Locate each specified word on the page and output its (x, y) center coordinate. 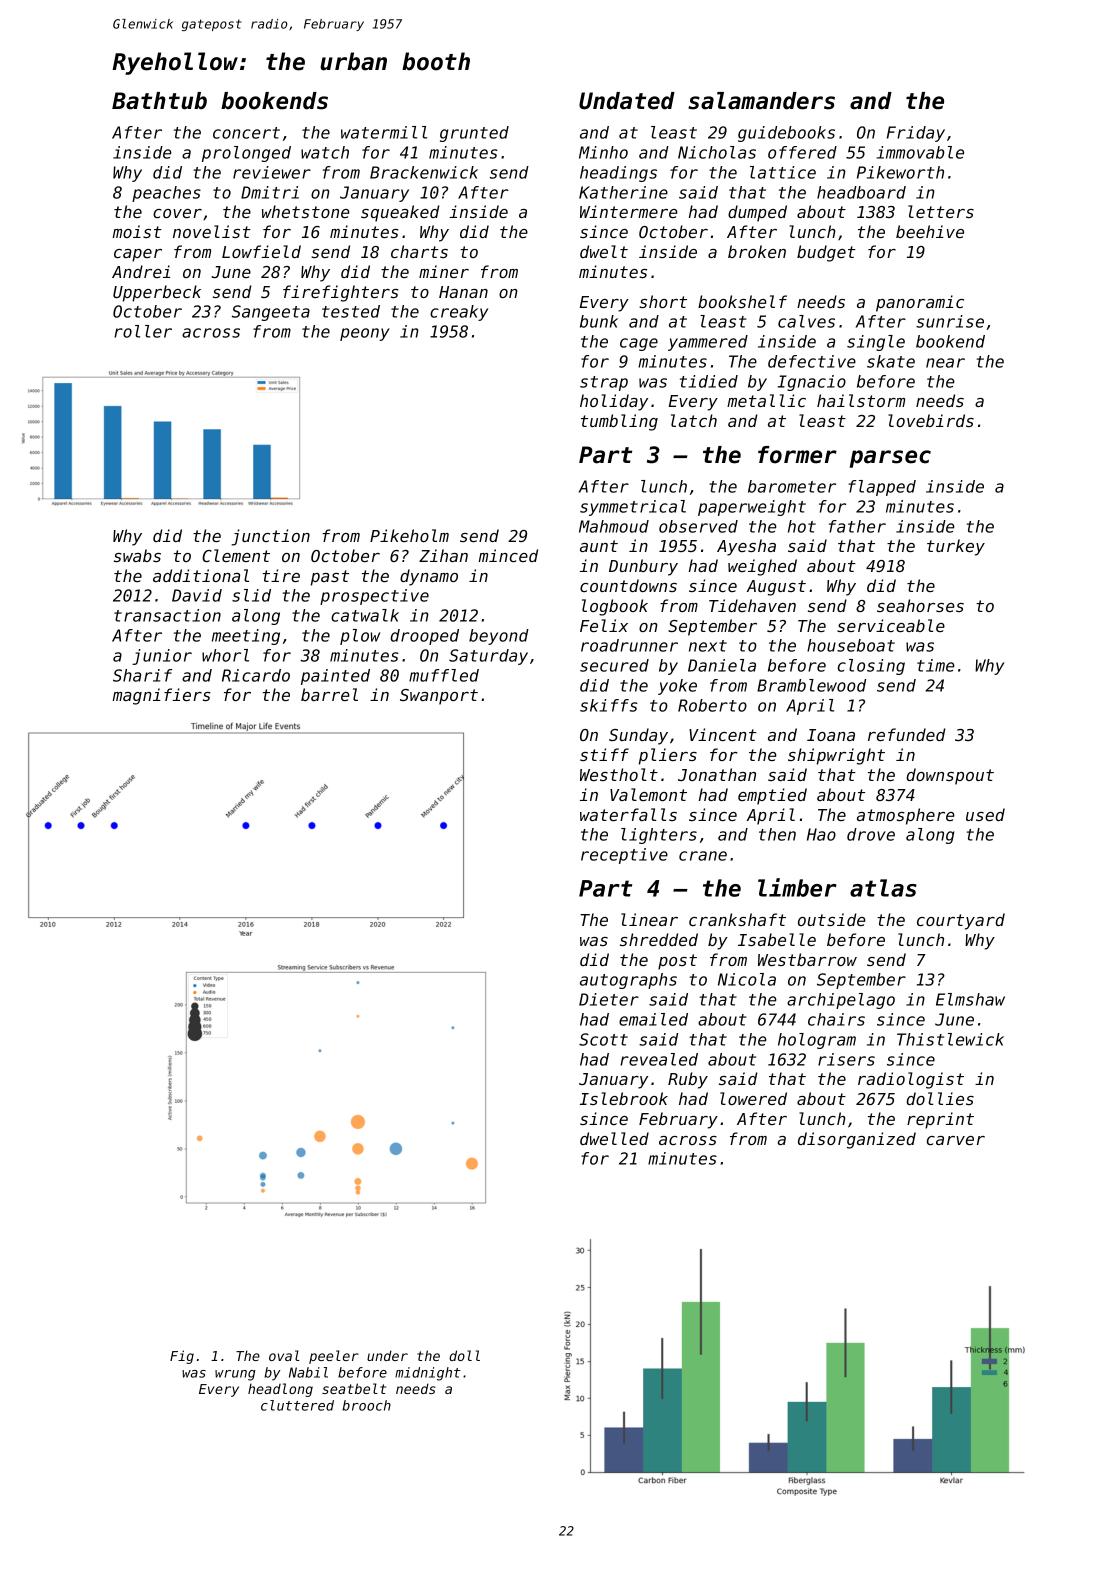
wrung (235, 1375)
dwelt (604, 251)
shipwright (836, 756)
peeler (334, 1357)
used (985, 814)
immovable (920, 152)
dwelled (614, 1138)
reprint (940, 1120)
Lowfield (261, 251)
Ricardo (256, 675)
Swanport (439, 697)
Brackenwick (424, 172)
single (876, 343)
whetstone (306, 211)
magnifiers (161, 696)
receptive (624, 856)
